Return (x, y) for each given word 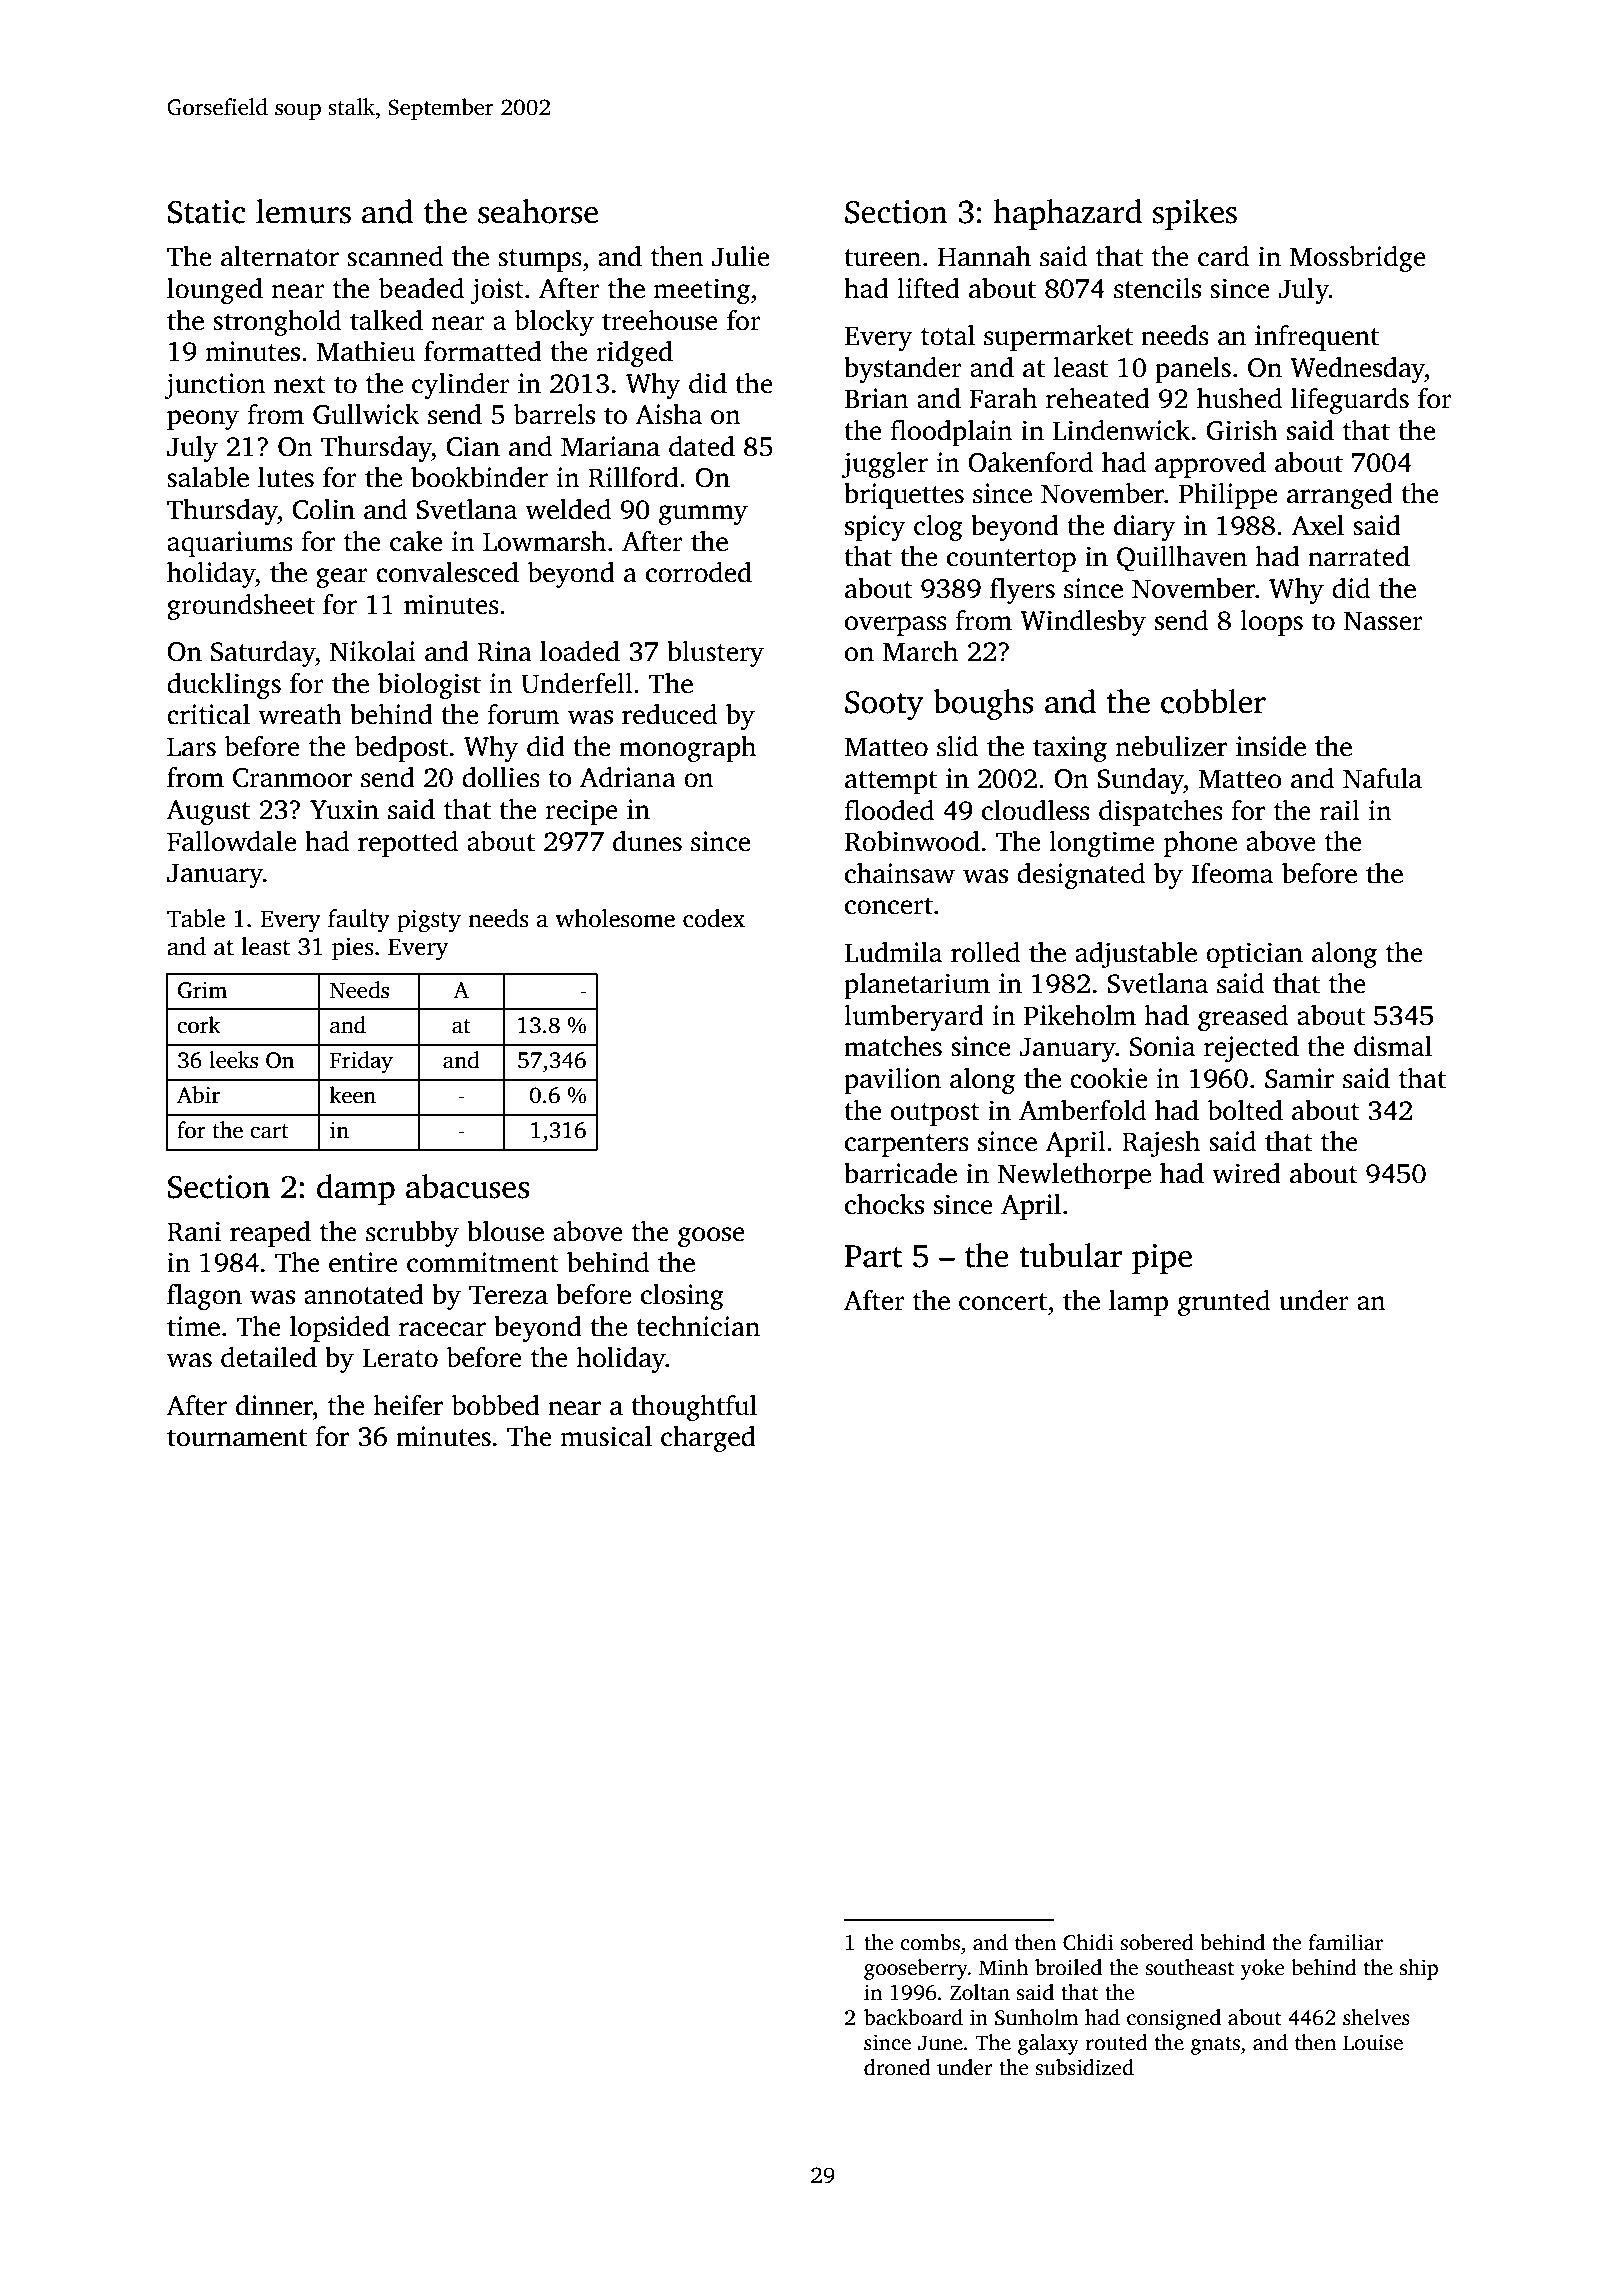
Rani (194, 1231)
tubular (1070, 1255)
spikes (1195, 214)
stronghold (277, 323)
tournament (237, 1438)
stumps (540, 260)
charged (708, 1439)
